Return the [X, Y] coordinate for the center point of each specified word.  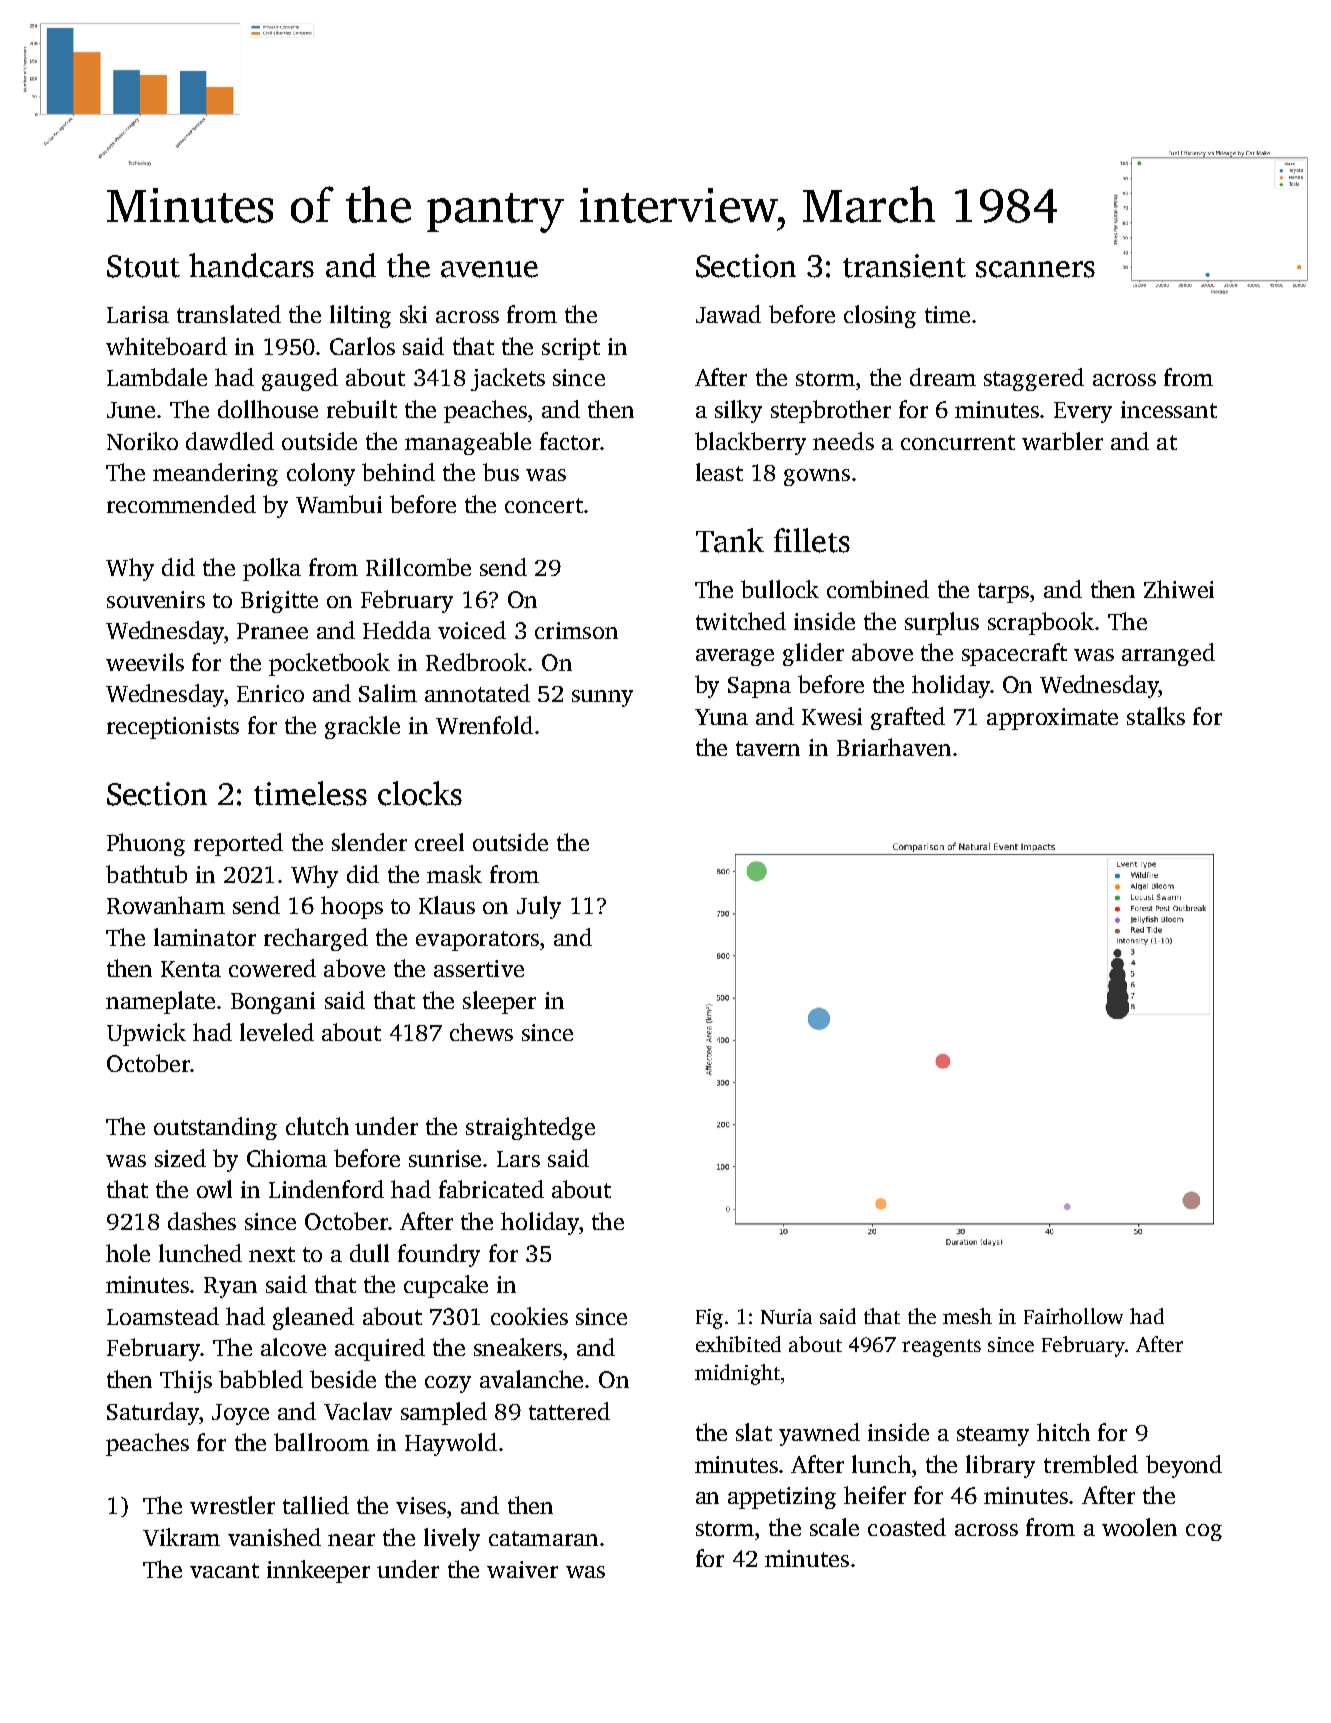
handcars [251, 265]
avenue [489, 269]
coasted [907, 1527]
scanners [1035, 269]
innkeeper [318, 1571]
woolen [1139, 1527]
